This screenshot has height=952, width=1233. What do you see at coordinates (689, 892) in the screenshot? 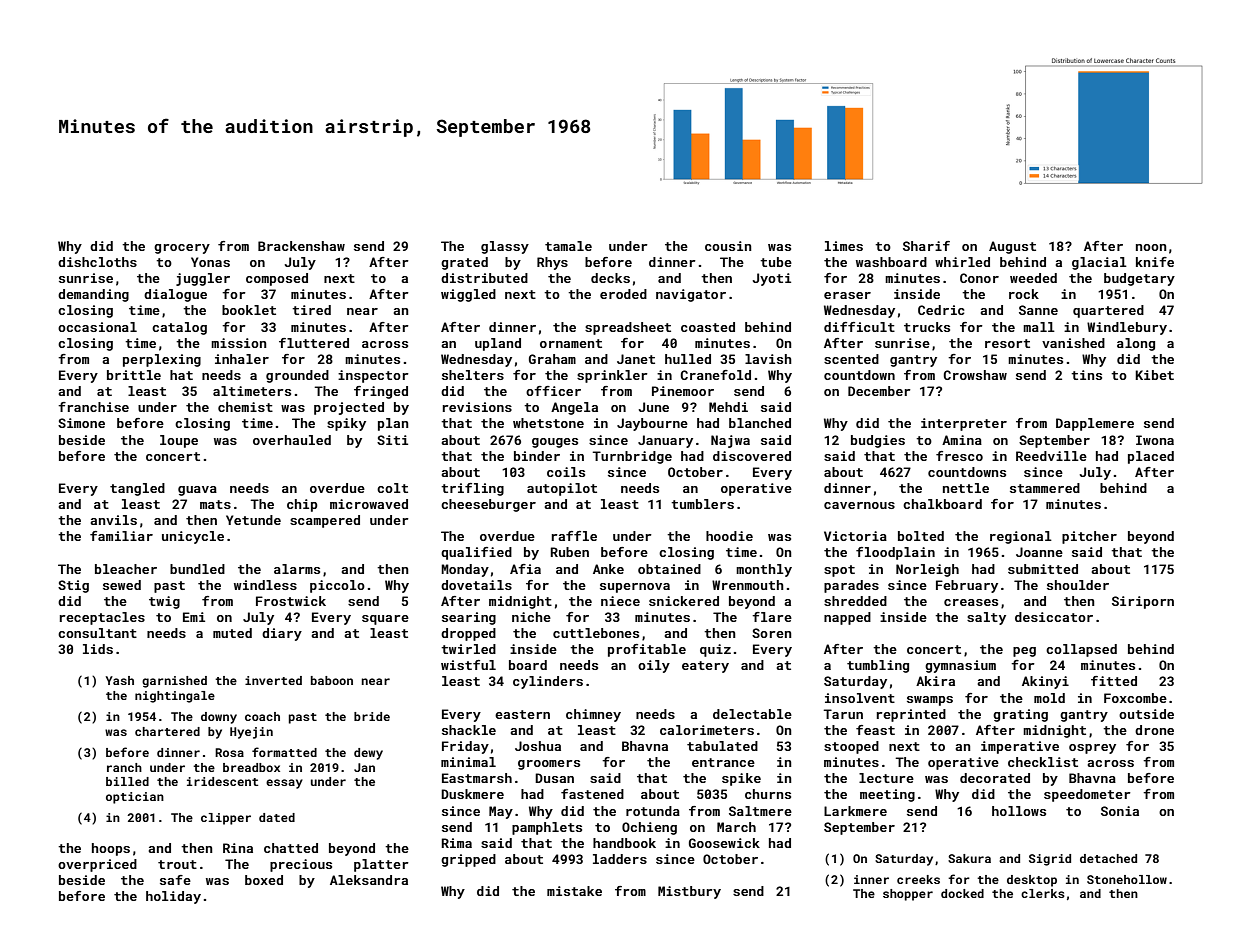
I see `Mistbury` at bounding box center [689, 892].
